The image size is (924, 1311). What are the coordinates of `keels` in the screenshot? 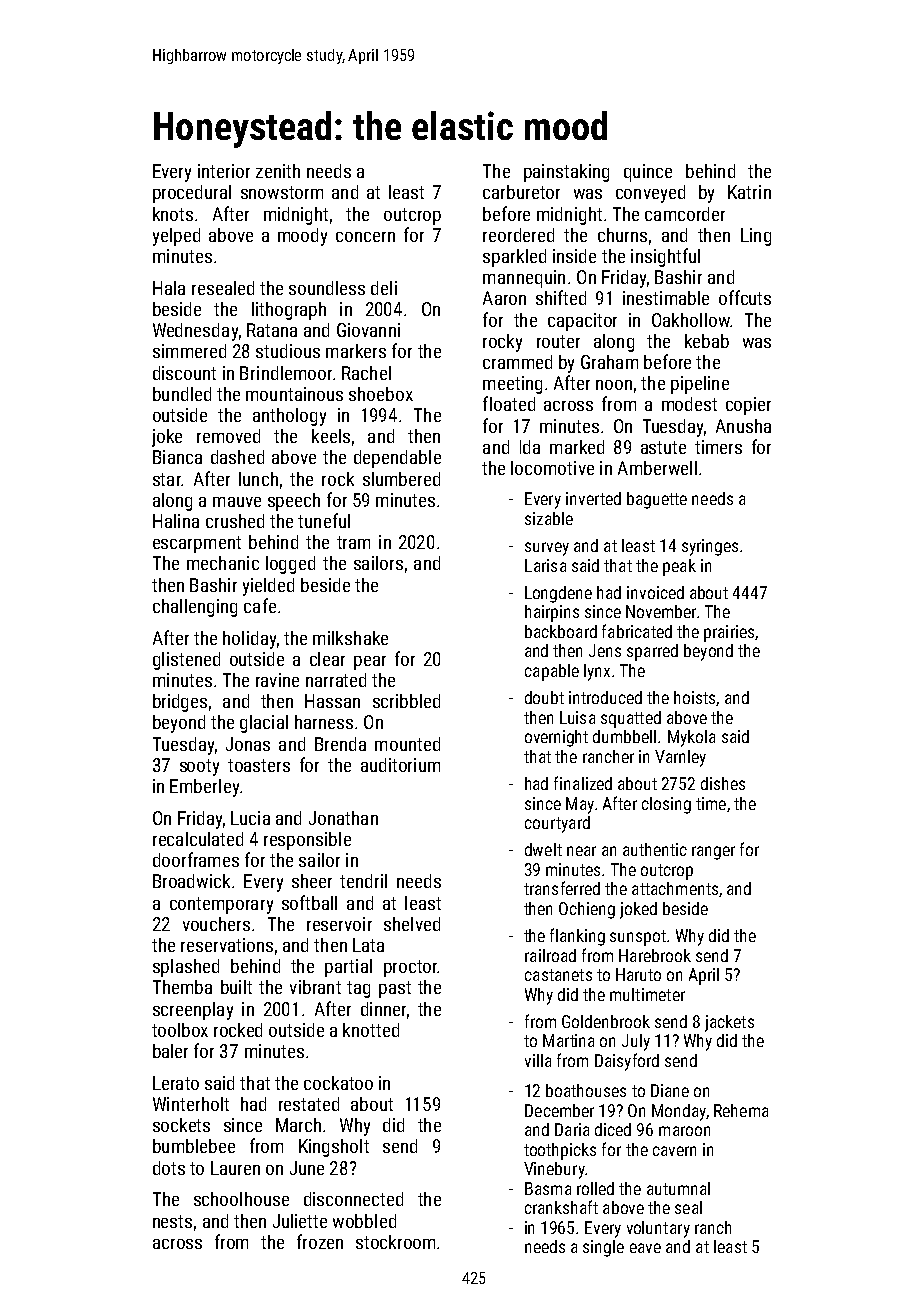 It's located at (331, 436).
